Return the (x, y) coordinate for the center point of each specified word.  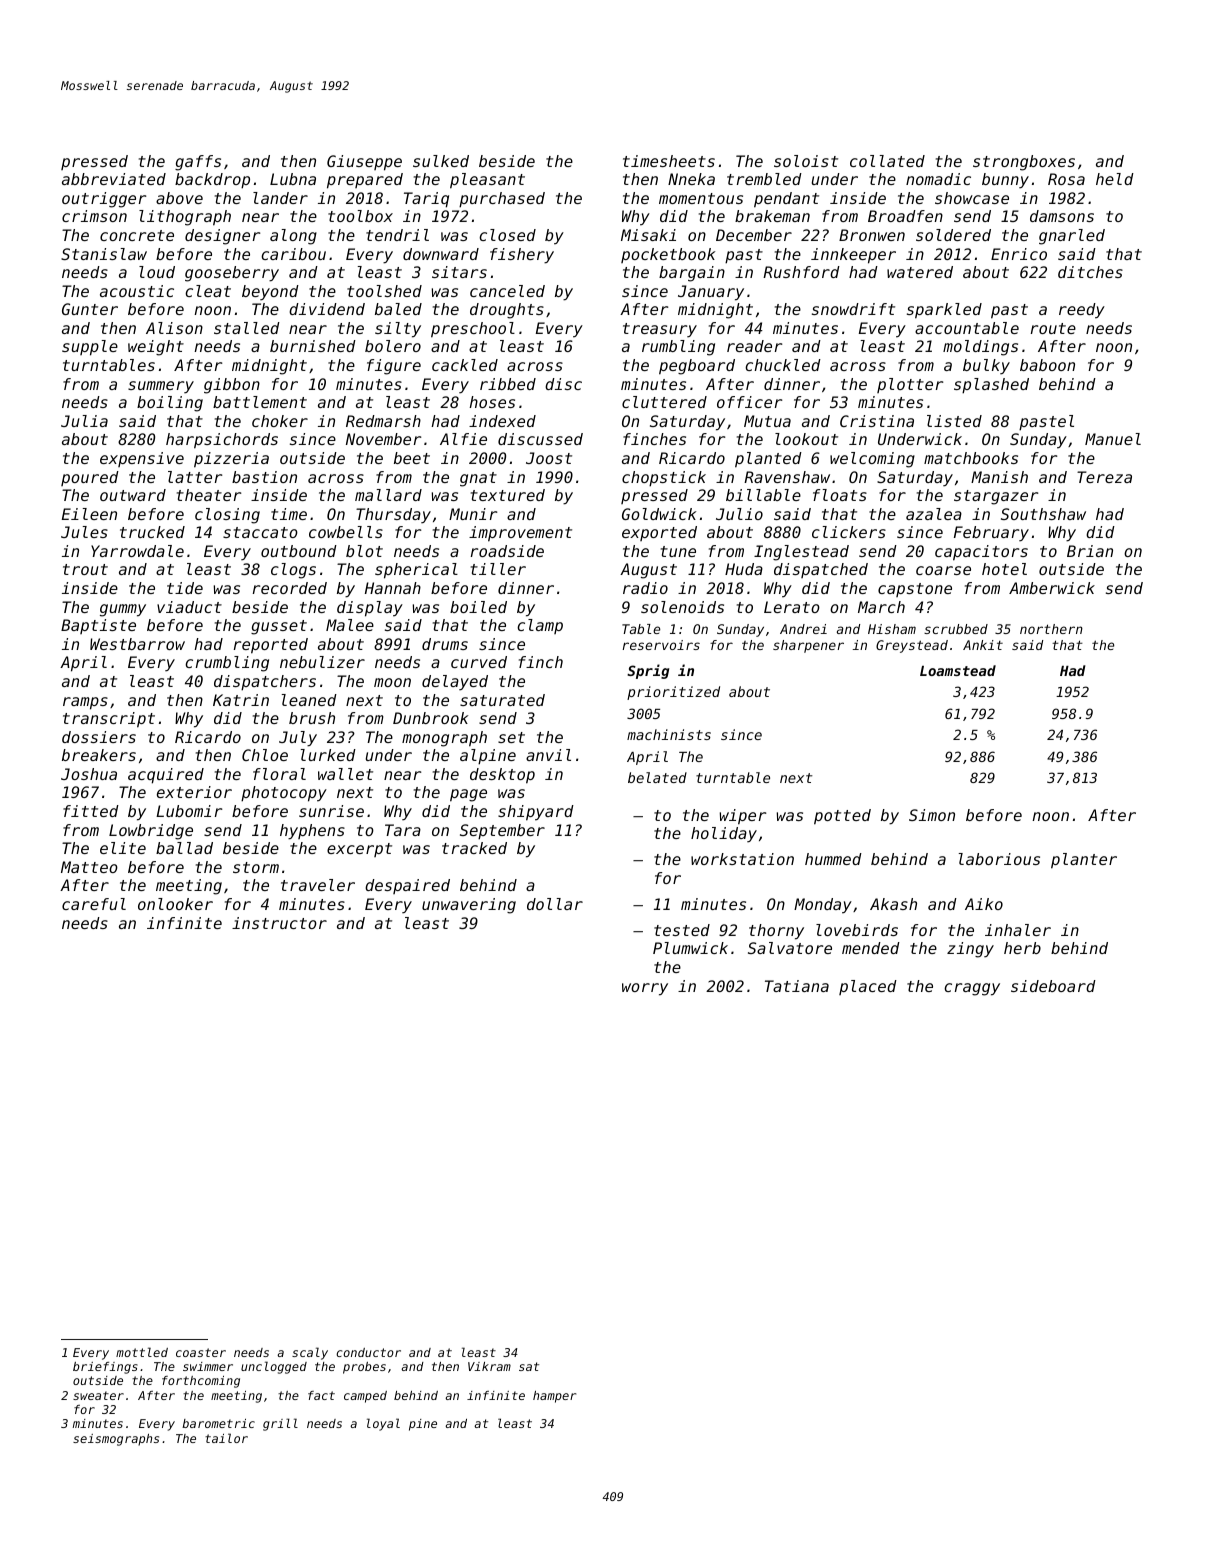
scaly (310, 1353)
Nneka (691, 179)
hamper (554, 1397)
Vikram (489, 1366)
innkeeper (853, 256)
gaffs (198, 163)
